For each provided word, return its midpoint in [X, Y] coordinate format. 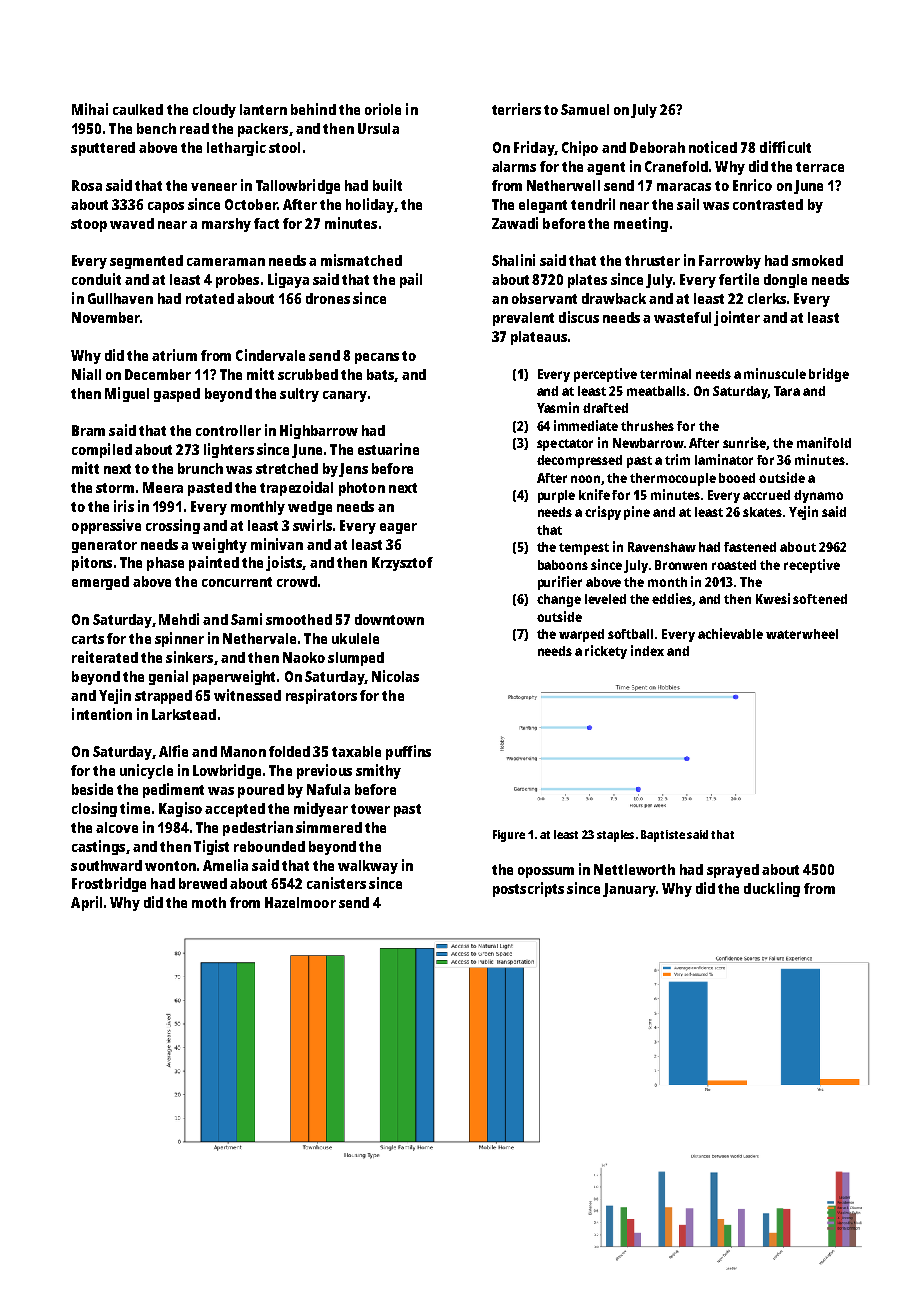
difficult [785, 147]
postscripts [528, 889]
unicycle [146, 771]
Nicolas [395, 676]
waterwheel [802, 634]
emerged [100, 583]
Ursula [378, 128]
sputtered [103, 149]
